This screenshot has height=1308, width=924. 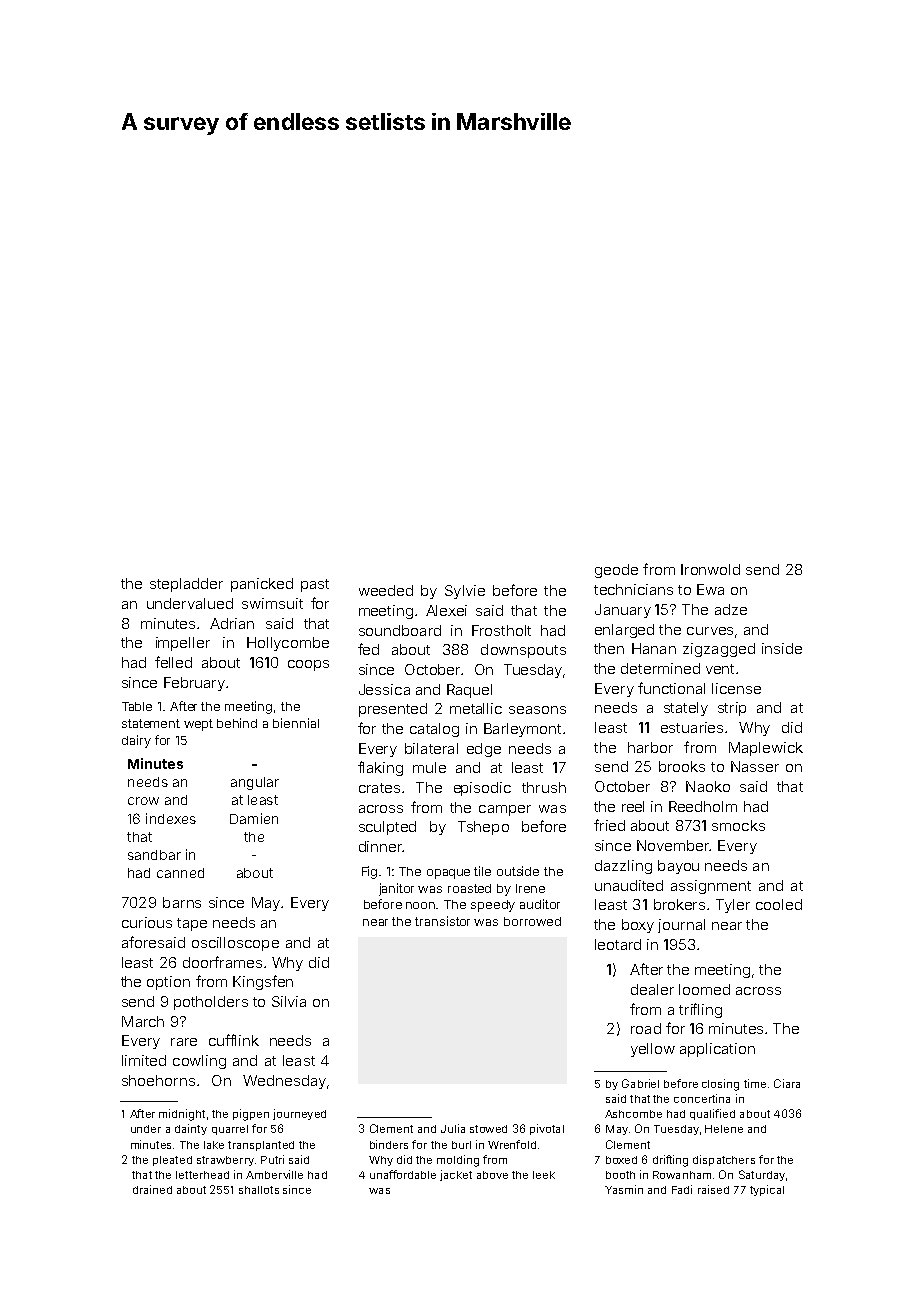 I want to click on Wednesday, so click(x=284, y=1082).
